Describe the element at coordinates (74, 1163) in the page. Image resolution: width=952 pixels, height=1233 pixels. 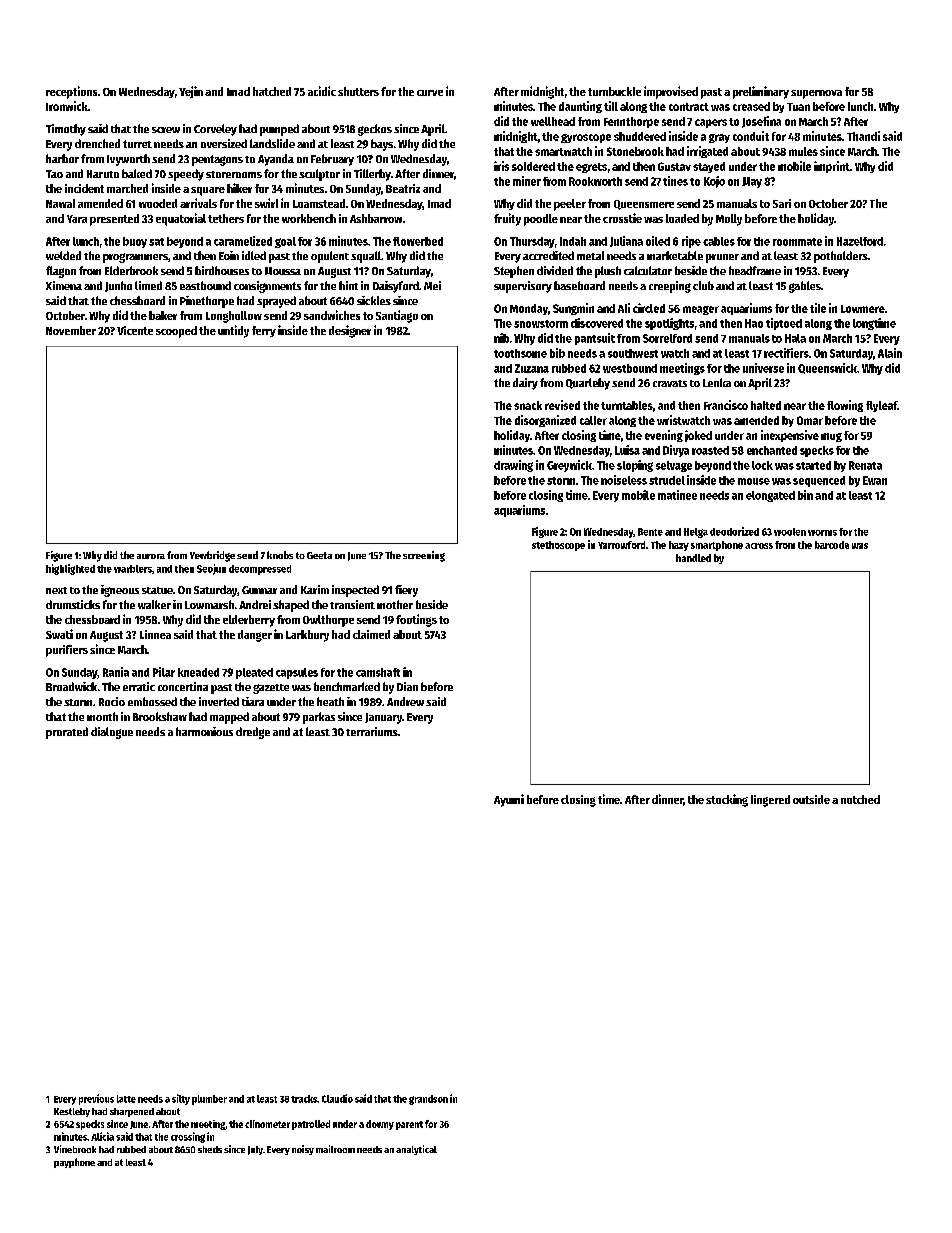
I see `payphone` at that location.
